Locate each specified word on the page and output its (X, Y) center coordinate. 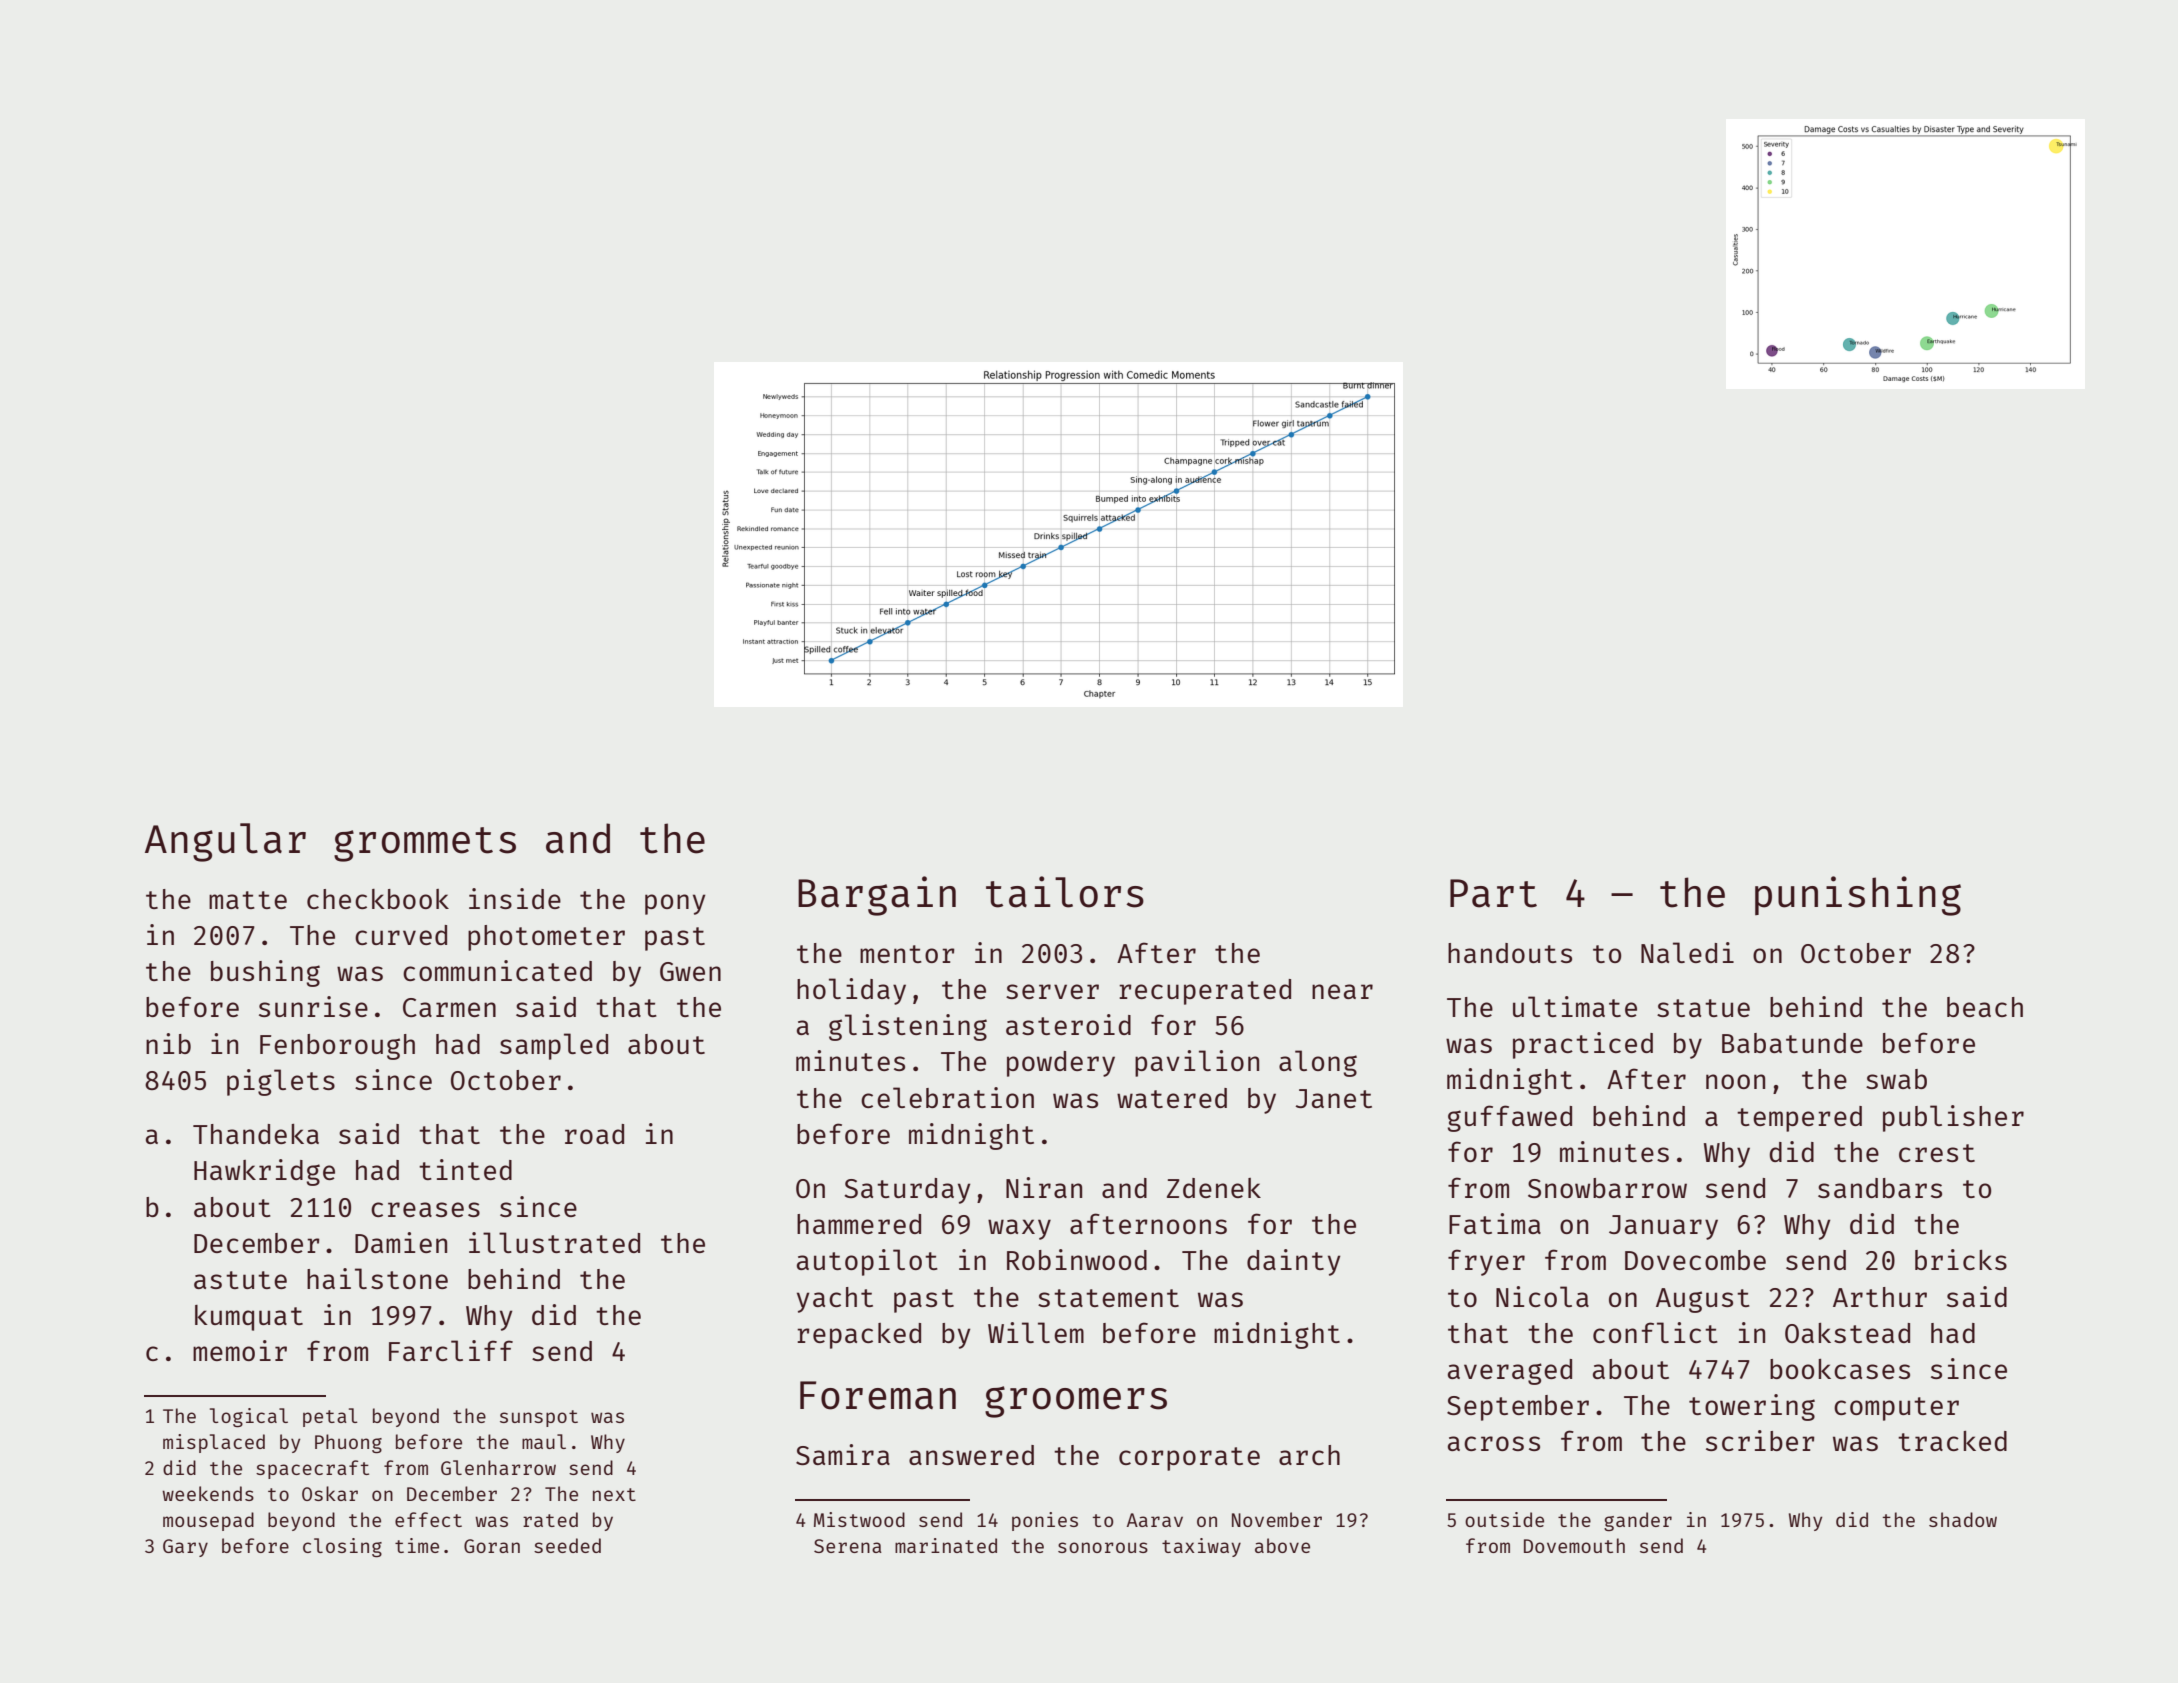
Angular (225, 842)
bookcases (1840, 1369)
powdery (1061, 1064)
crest (1937, 1153)
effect (428, 1519)
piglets (281, 1082)
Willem (1036, 1332)
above (1282, 1545)
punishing (1858, 896)
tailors (1065, 892)
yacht (835, 1300)
